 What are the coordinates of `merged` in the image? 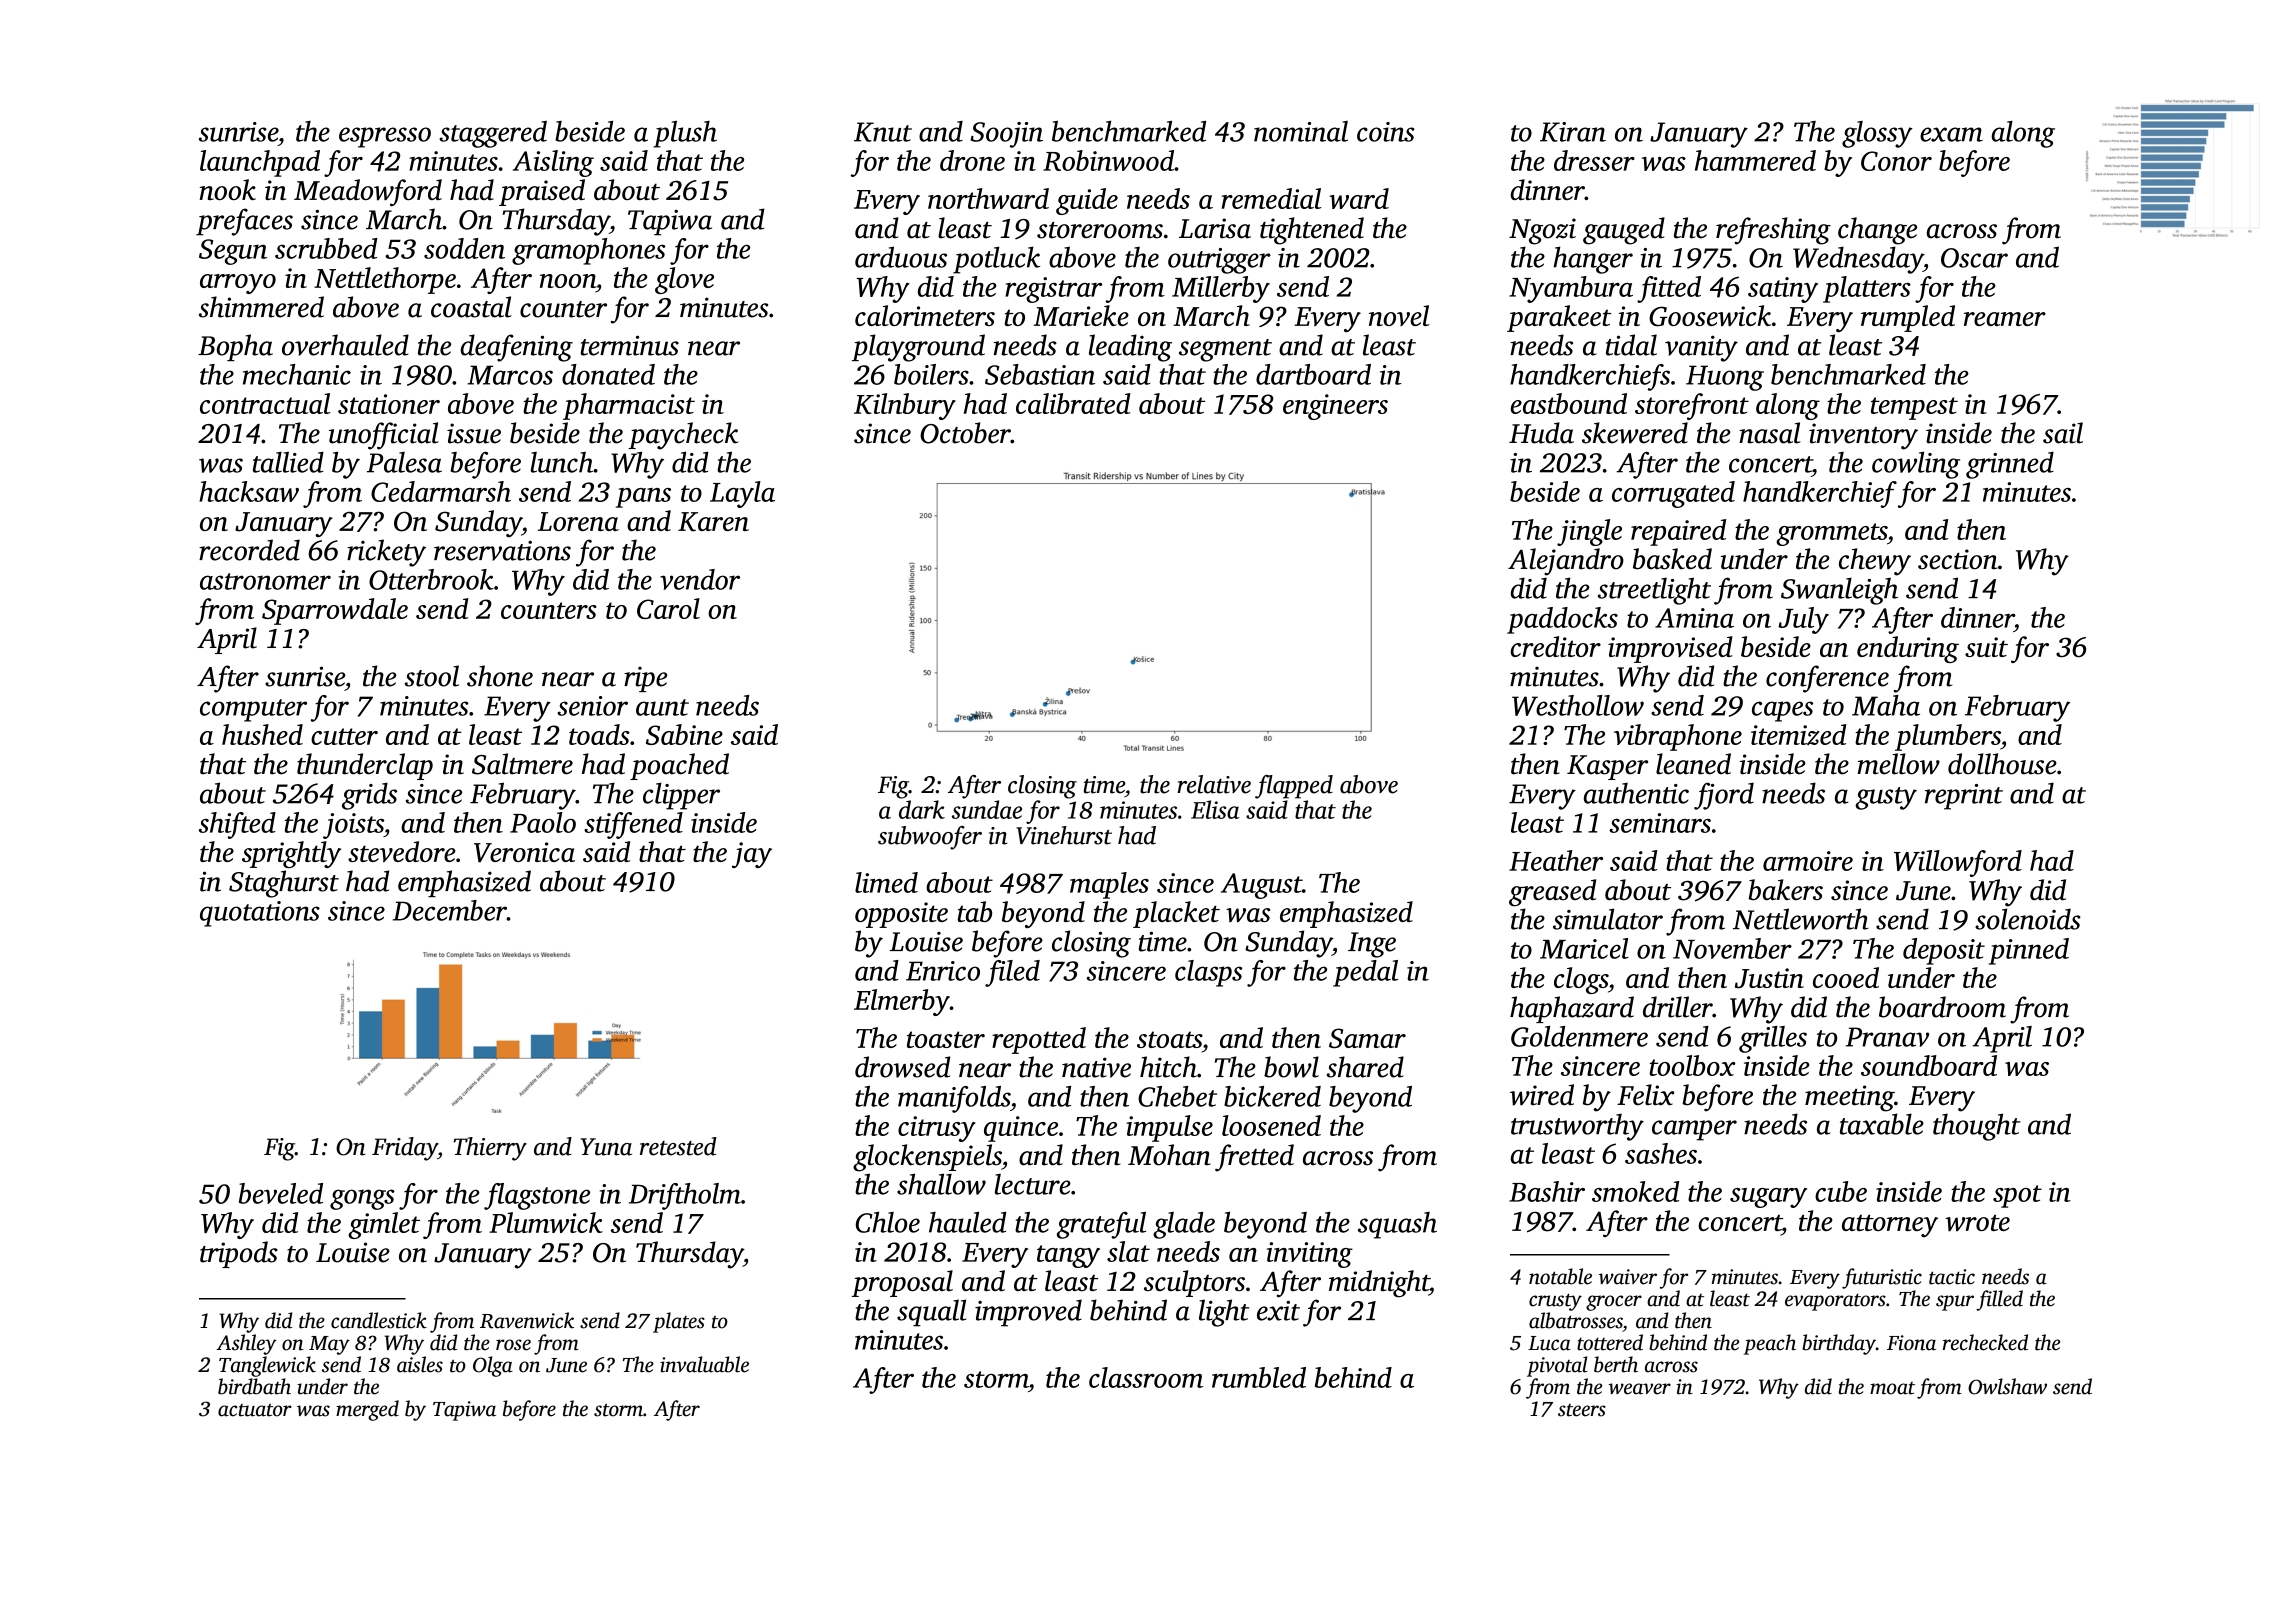 It's located at (367, 1410).
